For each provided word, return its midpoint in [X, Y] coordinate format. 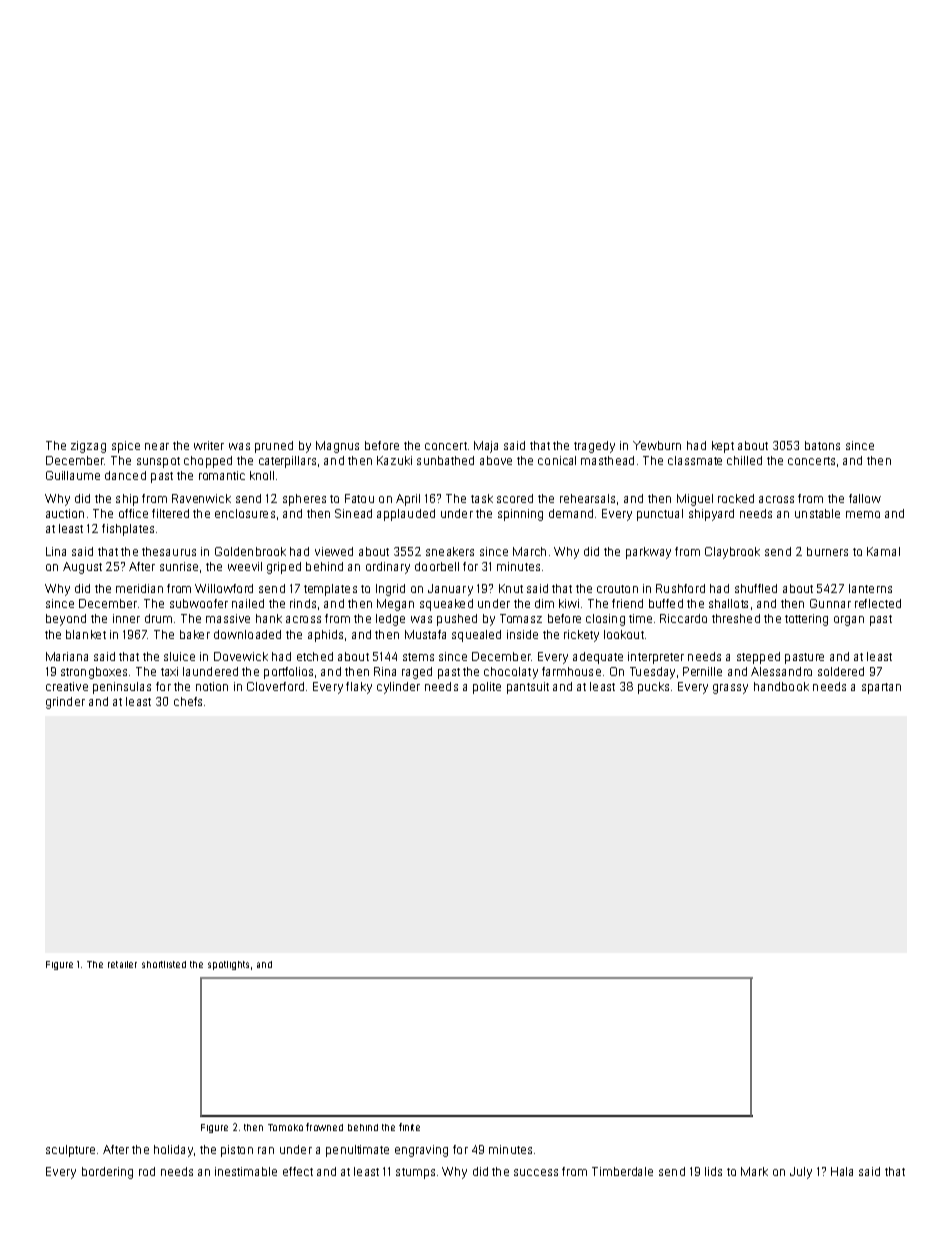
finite [409, 1127]
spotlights [228, 965]
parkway [648, 553]
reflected [878, 603]
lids [713, 1171]
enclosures [245, 513]
